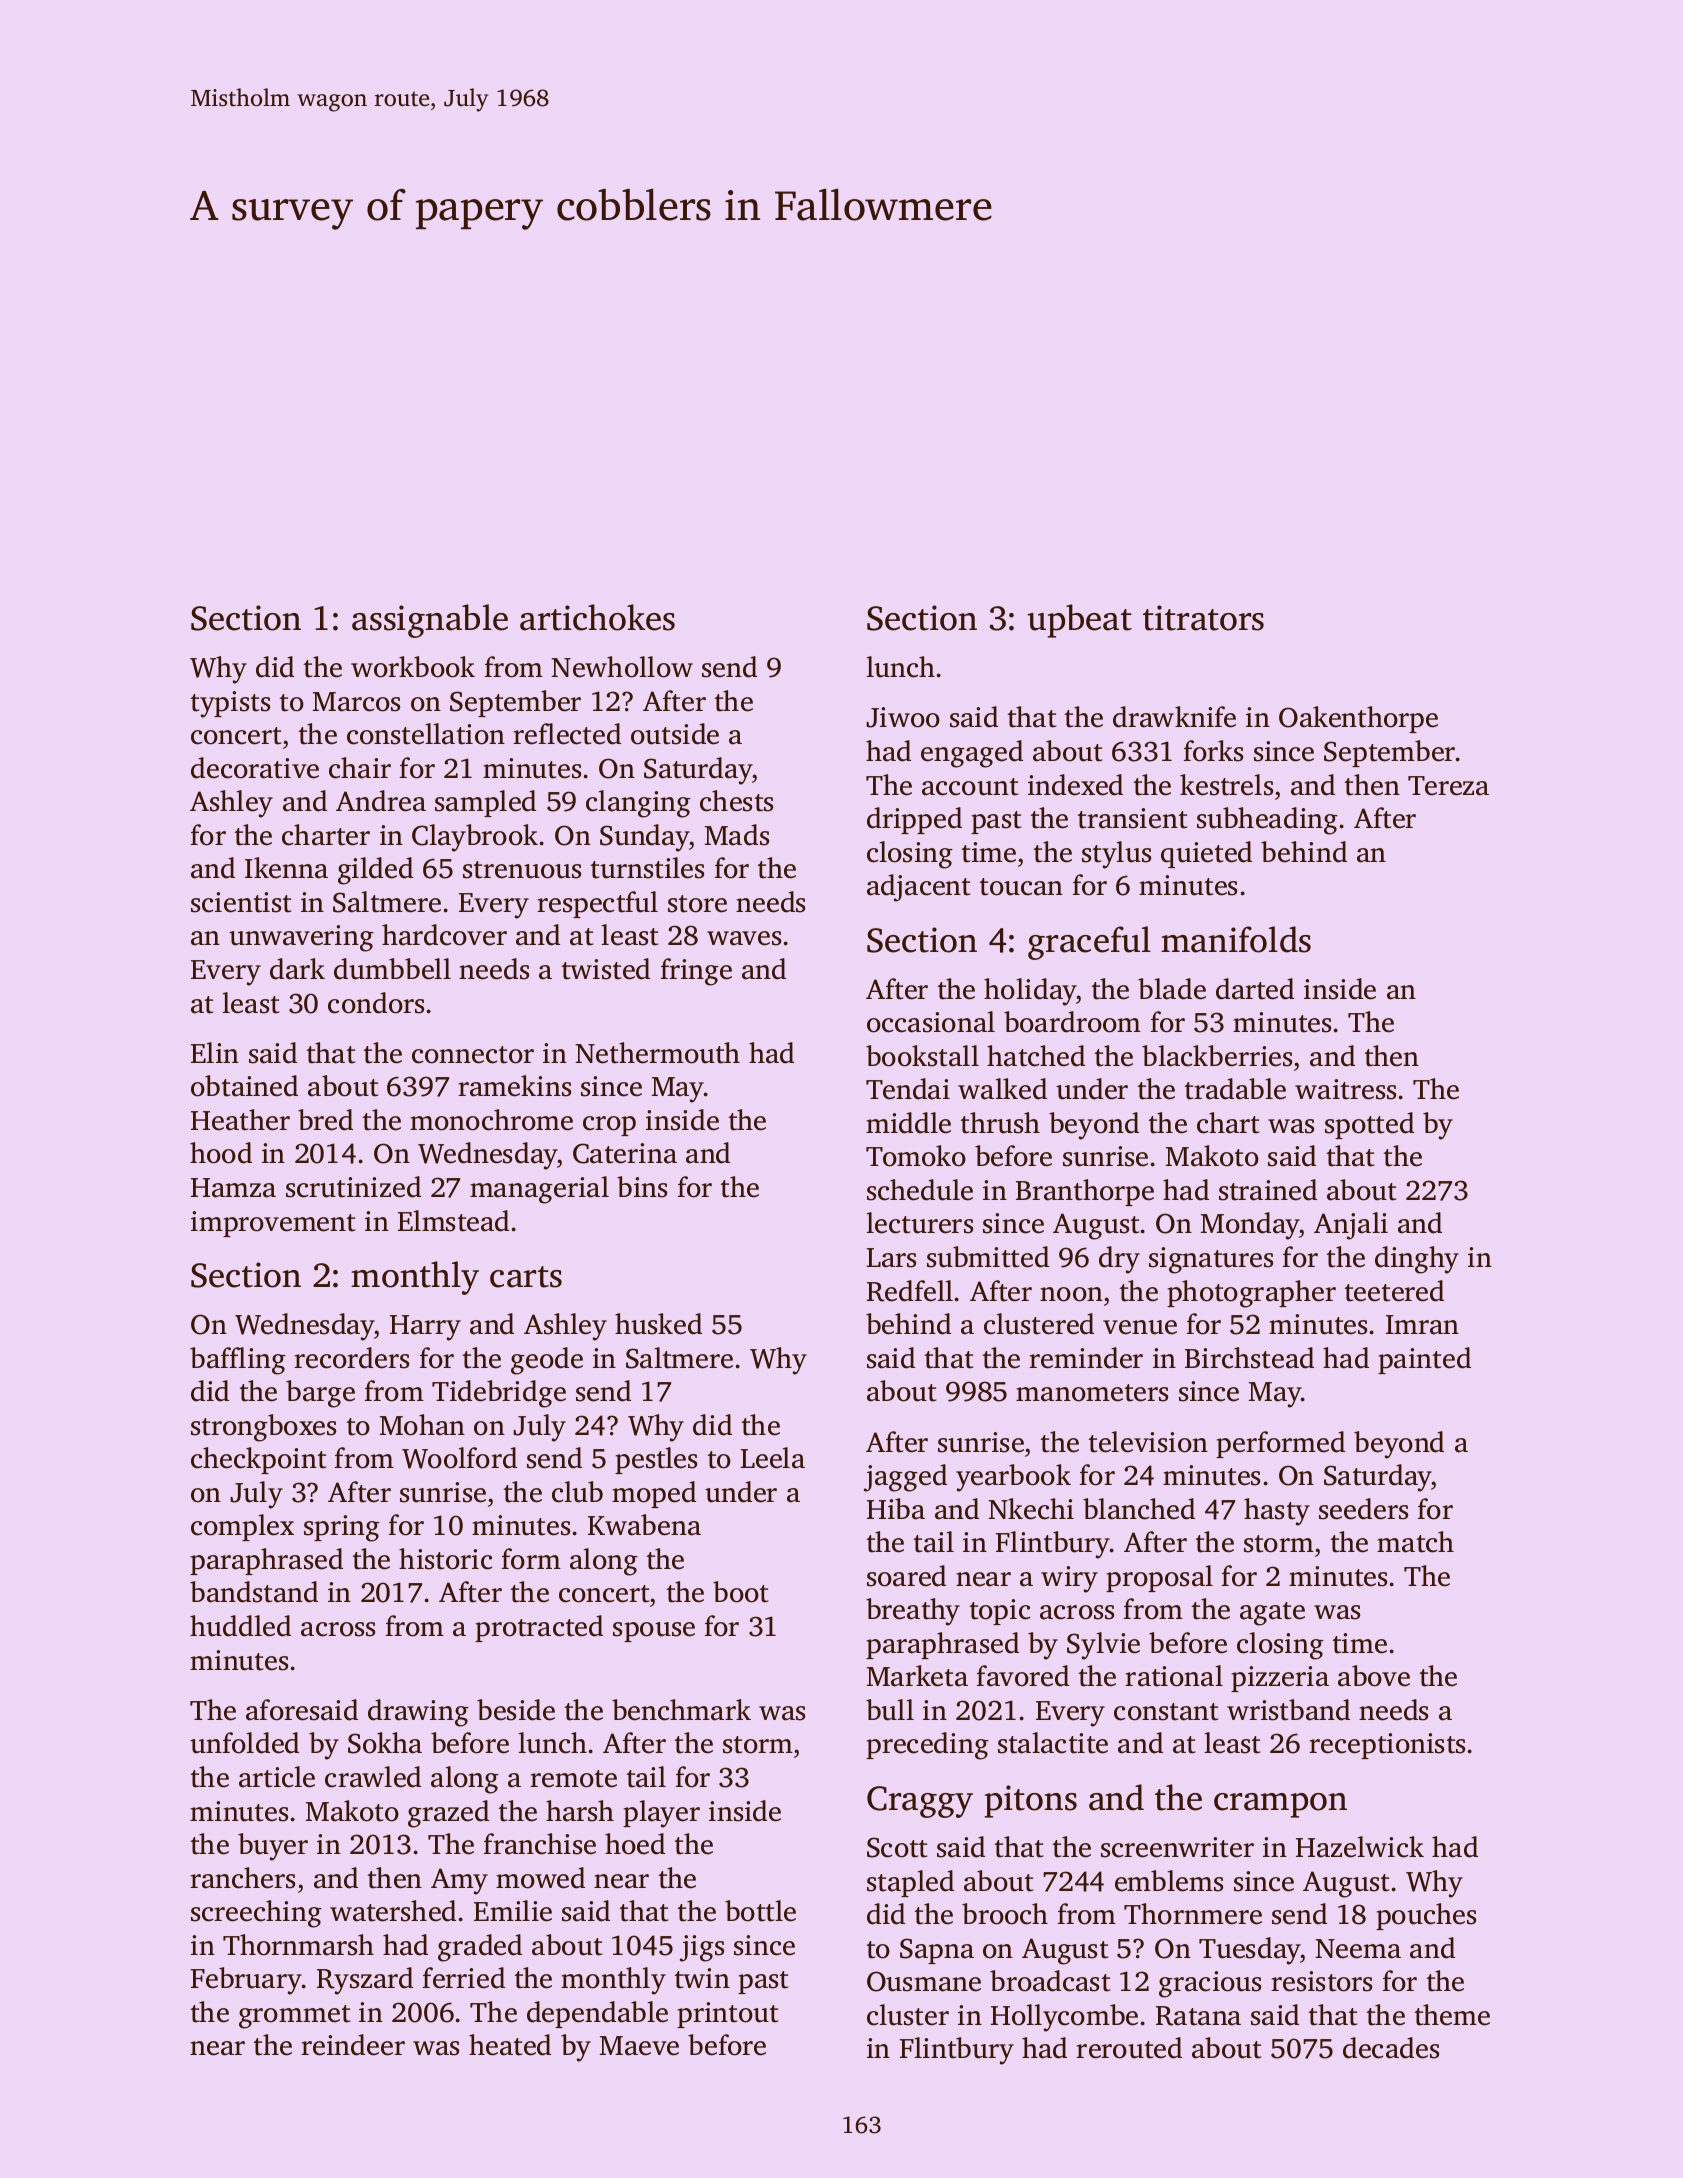 This page has height=2178, width=1683. What do you see at coordinates (1448, 786) in the page?
I see `Tereza` at bounding box center [1448, 786].
